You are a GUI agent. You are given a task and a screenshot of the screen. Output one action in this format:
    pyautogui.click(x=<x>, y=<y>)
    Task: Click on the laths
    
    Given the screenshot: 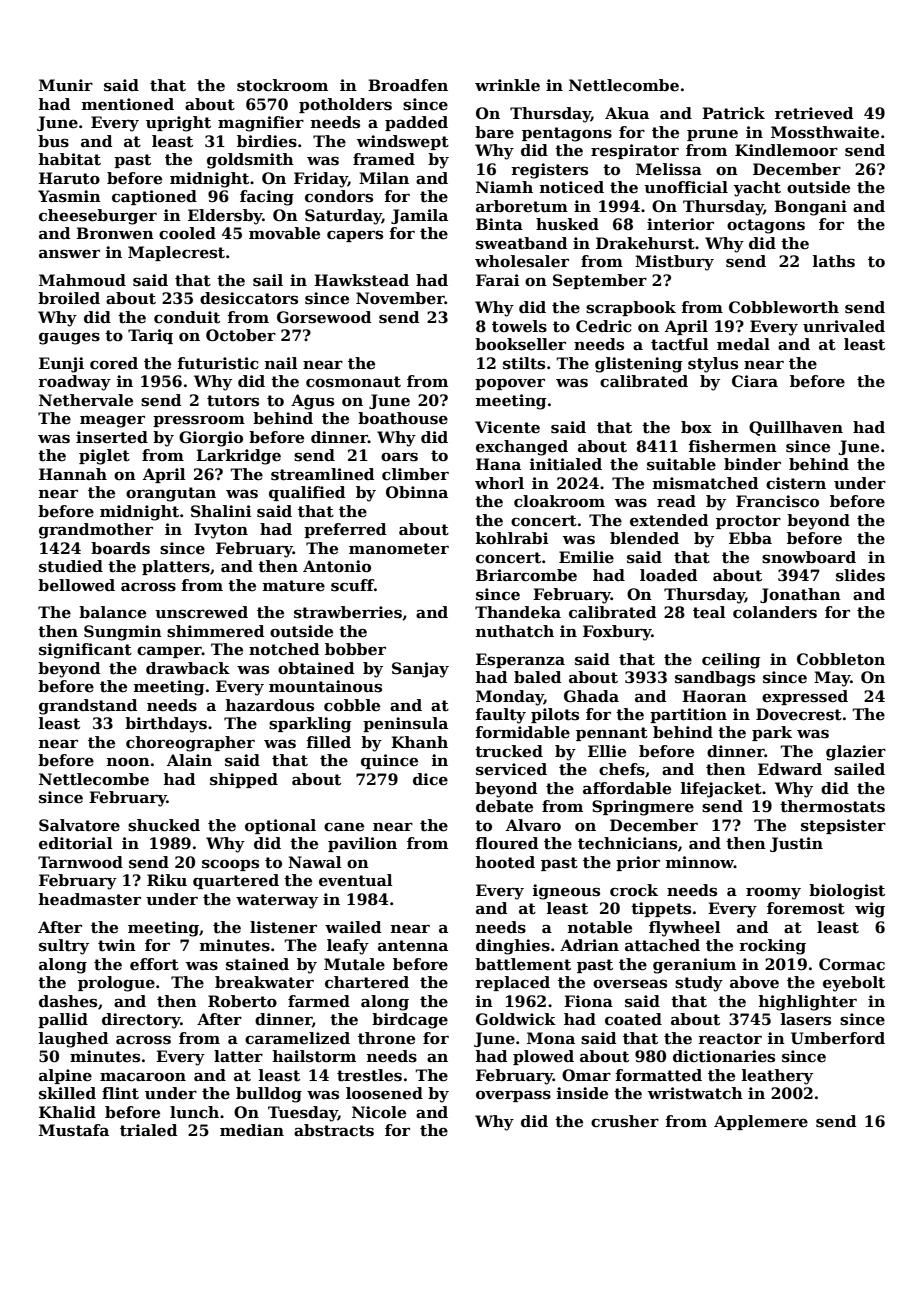 What is the action you would take?
    pyautogui.click(x=834, y=261)
